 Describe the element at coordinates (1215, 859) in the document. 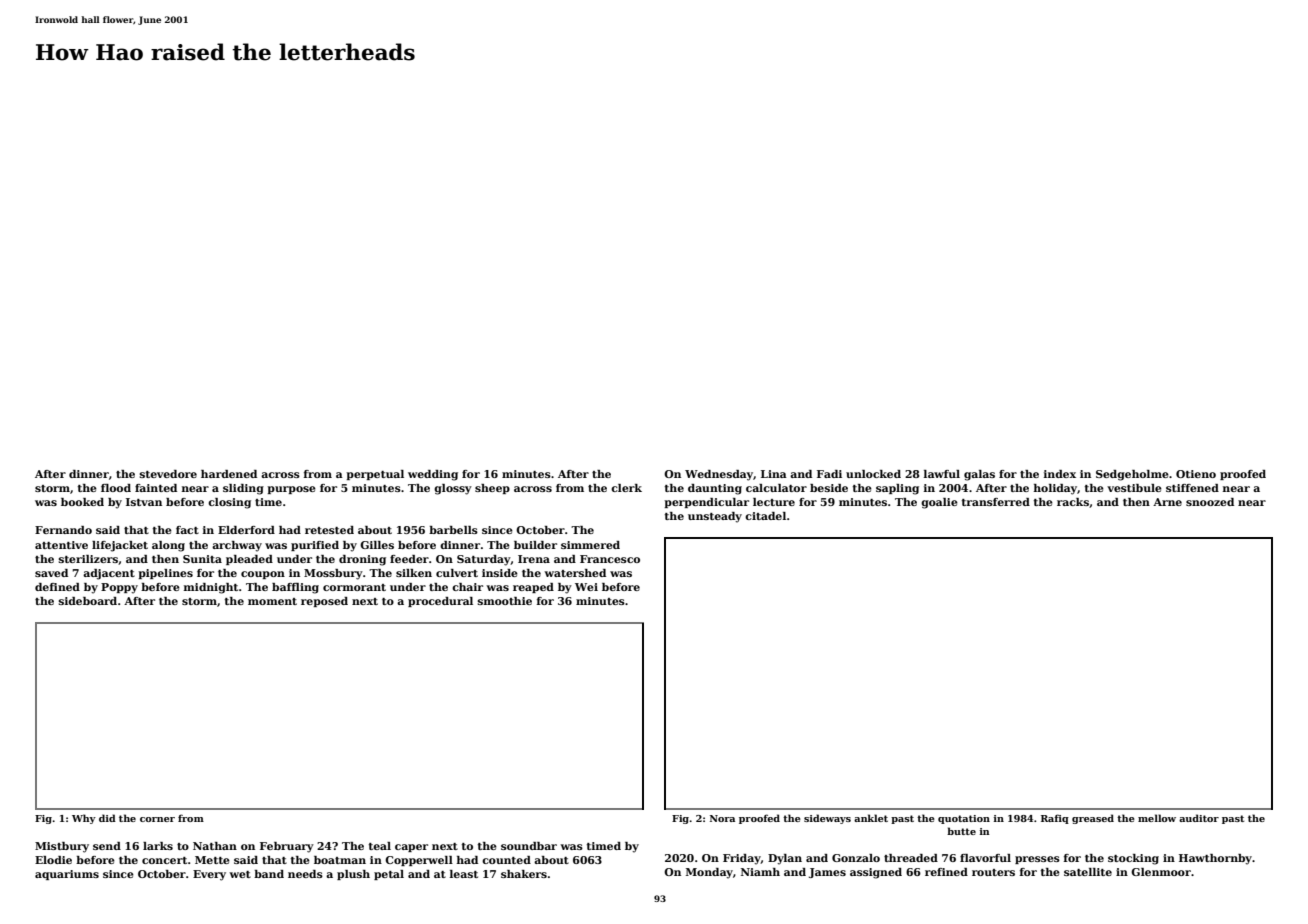

I see `Hawthornby` at that location.
